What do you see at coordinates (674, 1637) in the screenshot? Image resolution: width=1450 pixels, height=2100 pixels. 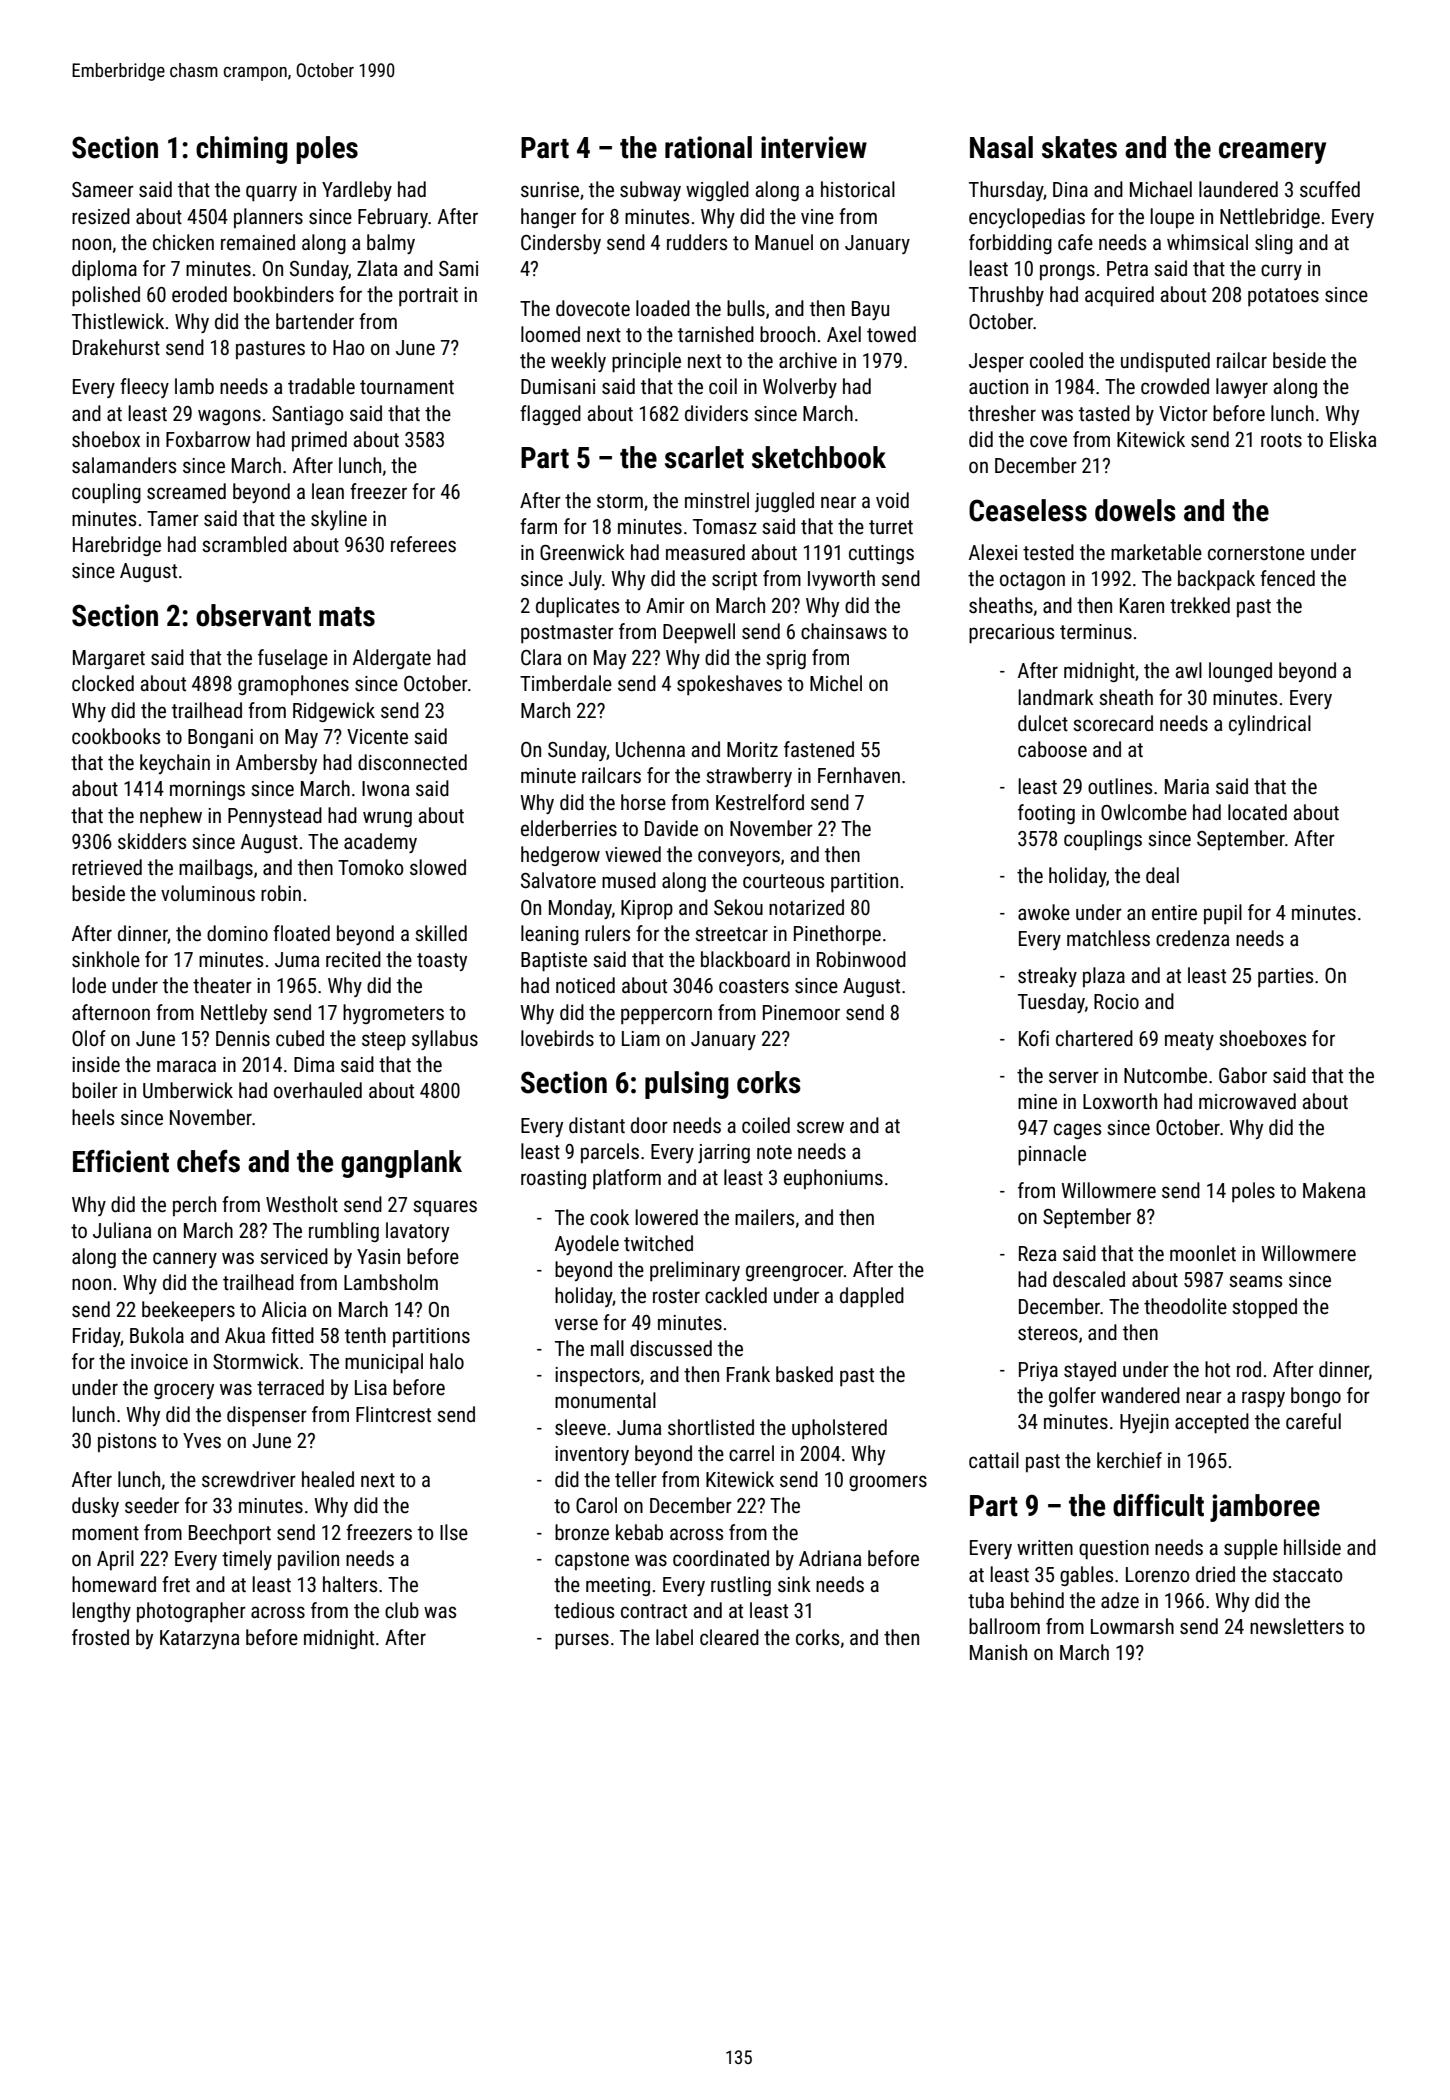 I see `label` at bounding box center [674, 1637].
